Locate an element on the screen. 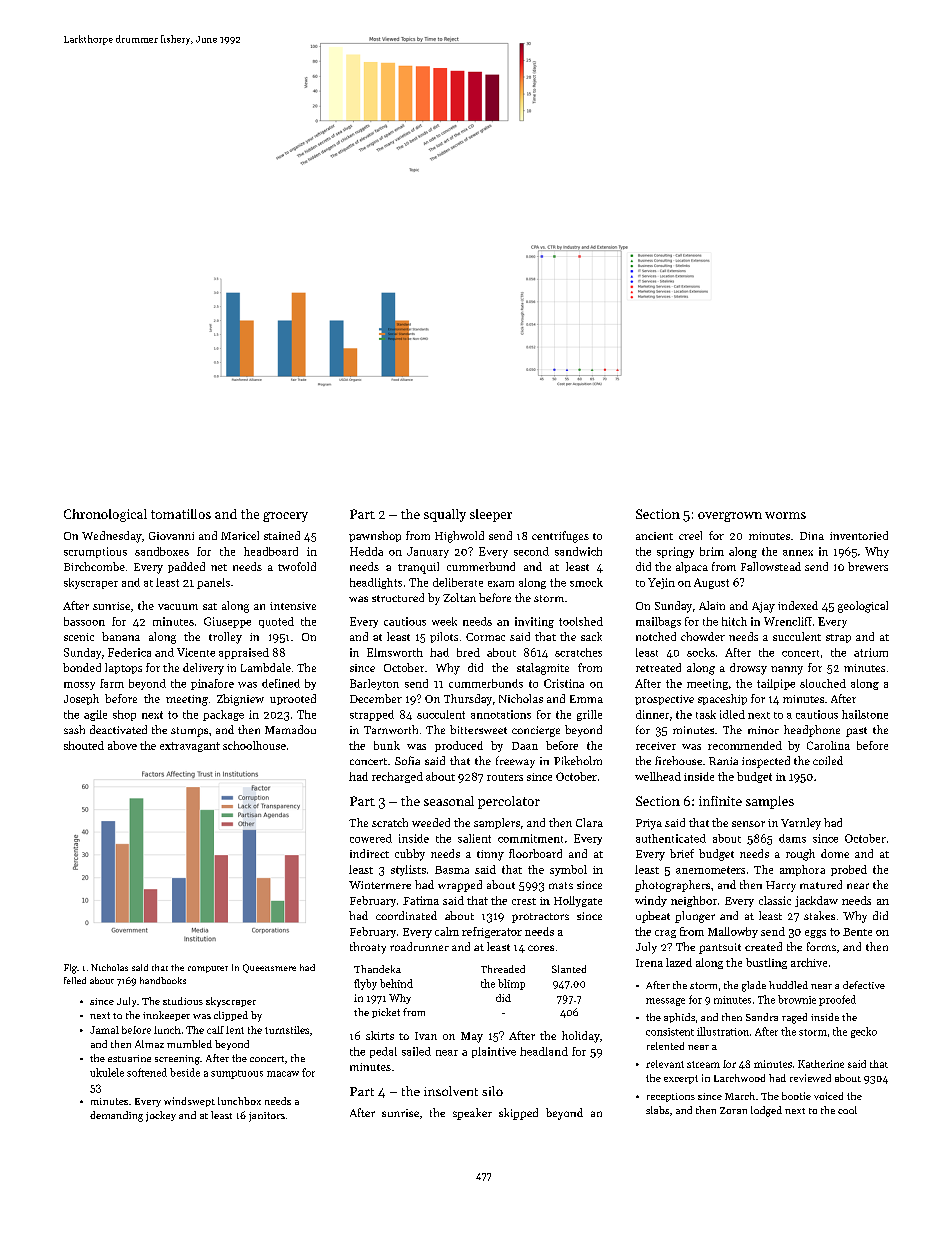  tomatillos is located at coordinates (181, 514).
